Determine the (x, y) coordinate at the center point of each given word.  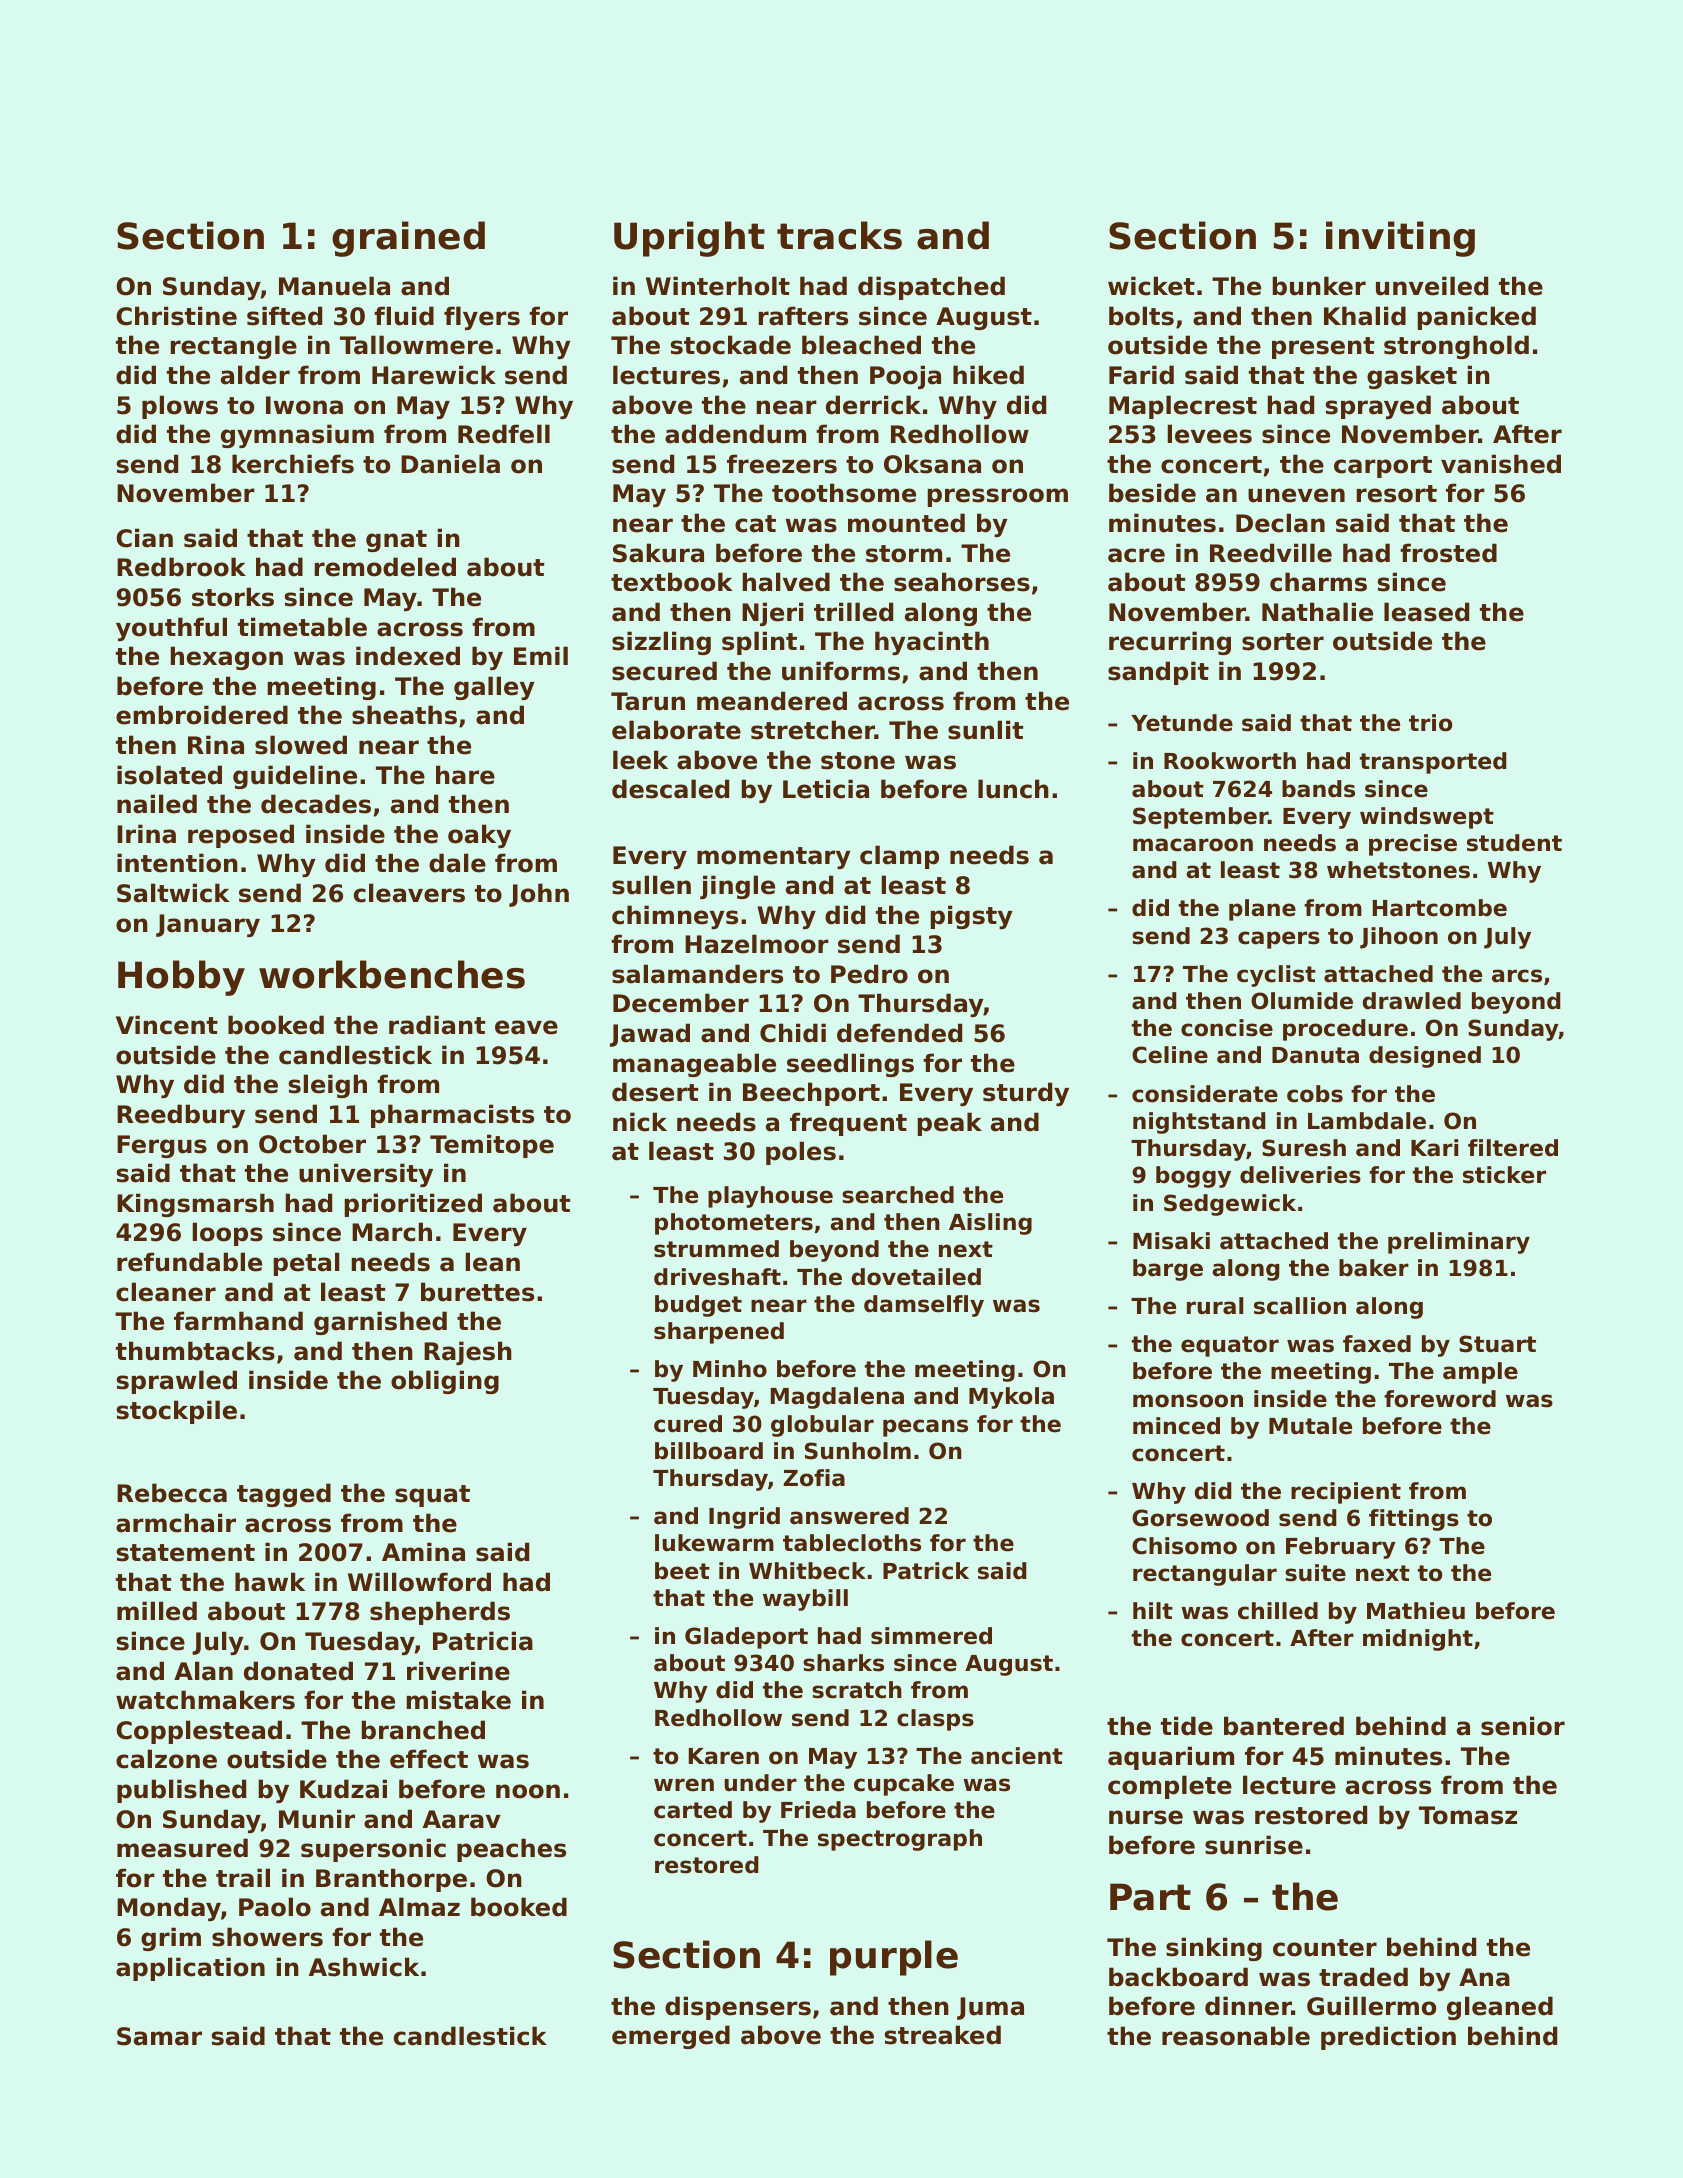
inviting (1400, 239)
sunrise (1254, 1845)
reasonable (1236, 2036)
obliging (445, 1382)
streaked (943, 2035)
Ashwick (364, 1967)
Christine (176, 316)
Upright (689, 239)
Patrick (926, 1571)
